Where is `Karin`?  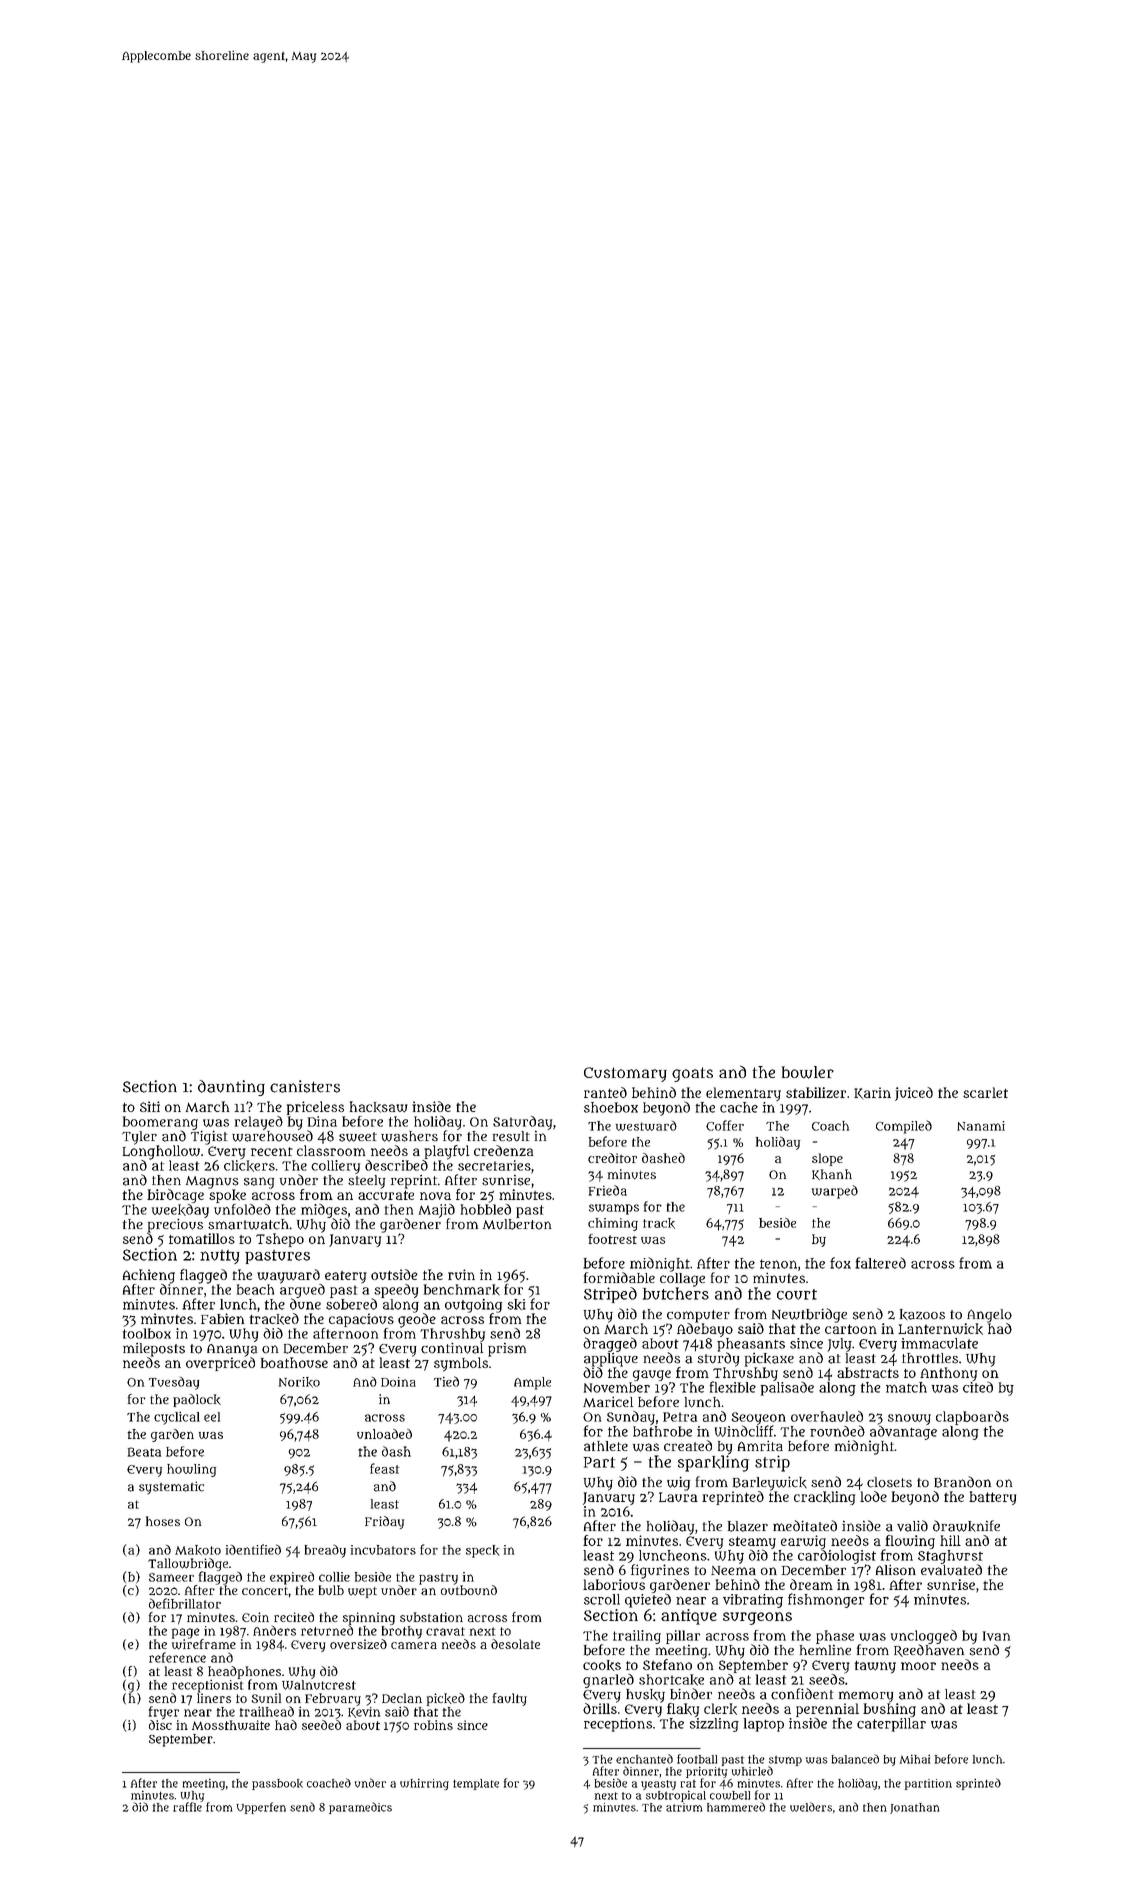
Karin is located at coordinates (872, 1093).
